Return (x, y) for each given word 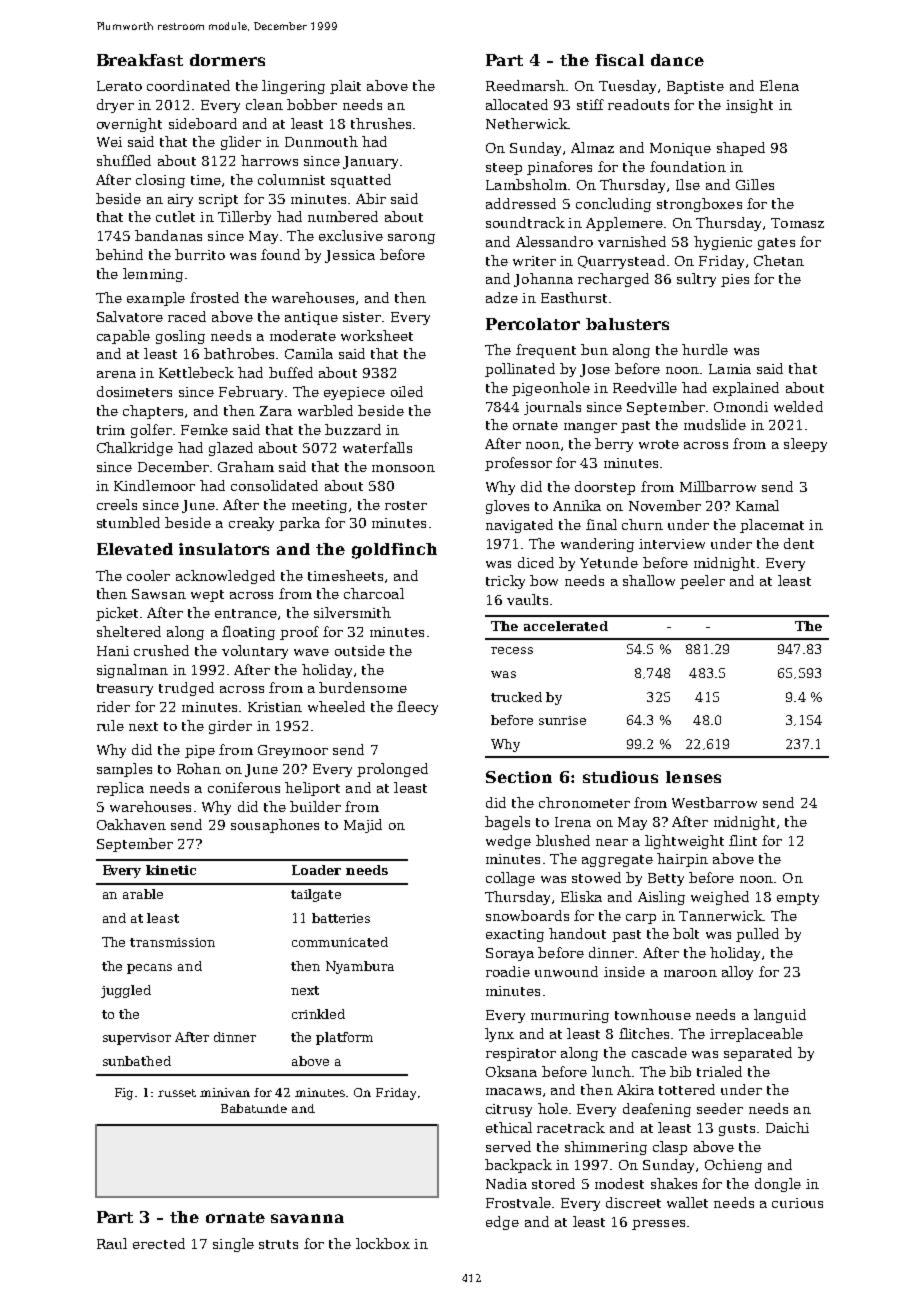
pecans (149, 969)
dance (677, 60)
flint (743, 840)
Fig (124, 1094)
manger (590, 428)
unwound (566, 971)
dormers (227, 60)
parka (299, 524)
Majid (363, 826)
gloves (507, 507)
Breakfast (140, 60)
